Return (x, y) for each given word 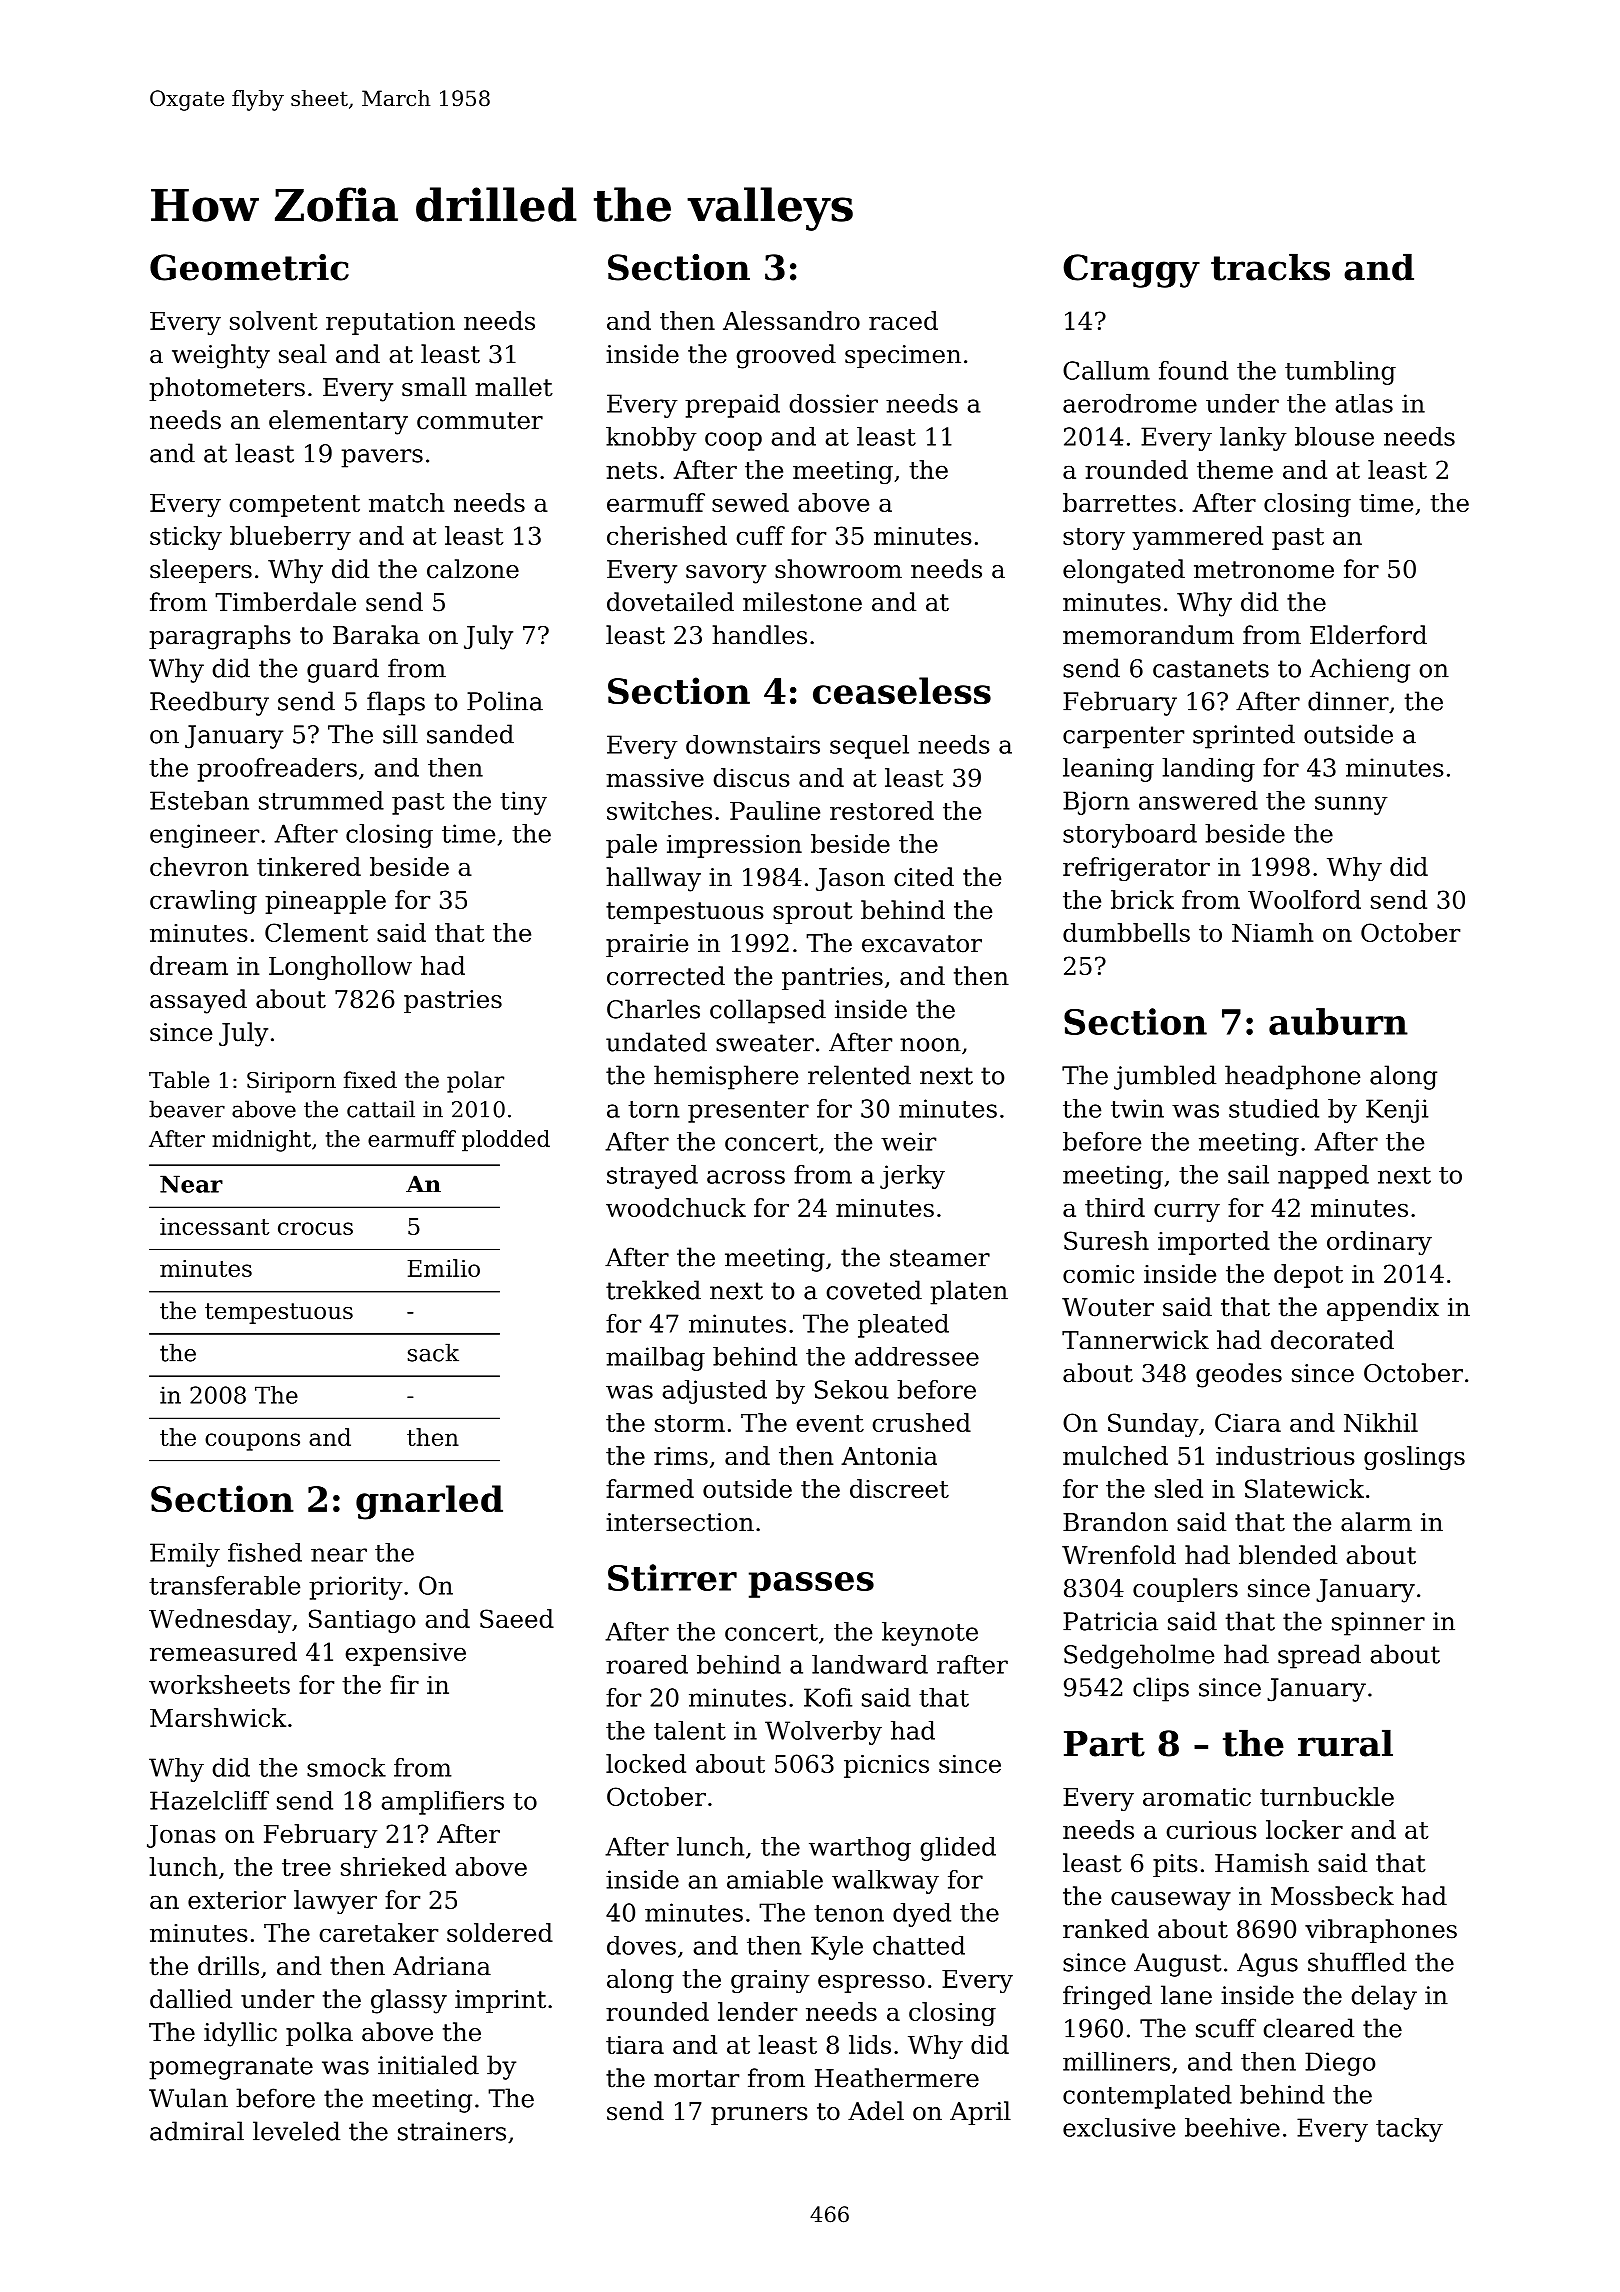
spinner (1378, 1624)
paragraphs (220, 637)
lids (870, 2044)
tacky (1409, 2130)
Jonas (181, 1836)
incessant (214, 1226)
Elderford (1368, 635)
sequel (869, 747)
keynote (930, 1634)
